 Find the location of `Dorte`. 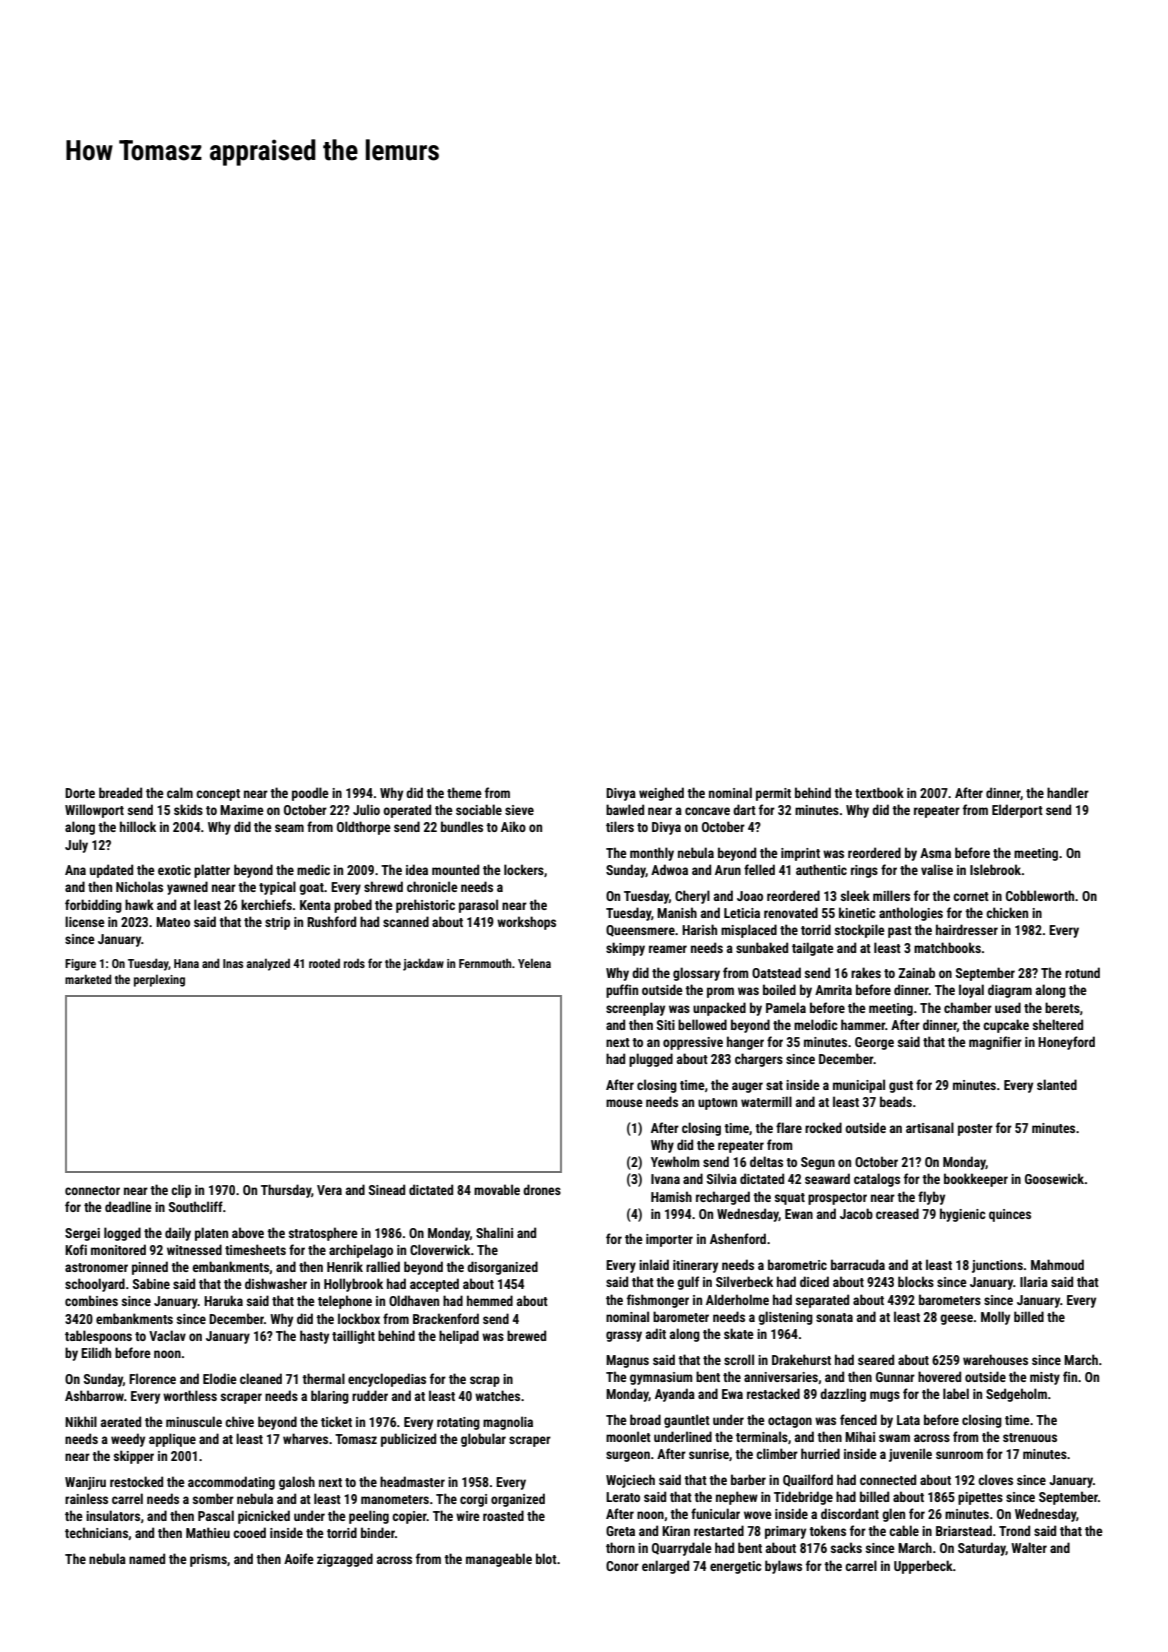

Dorte is located at coordinates (80, 793).
